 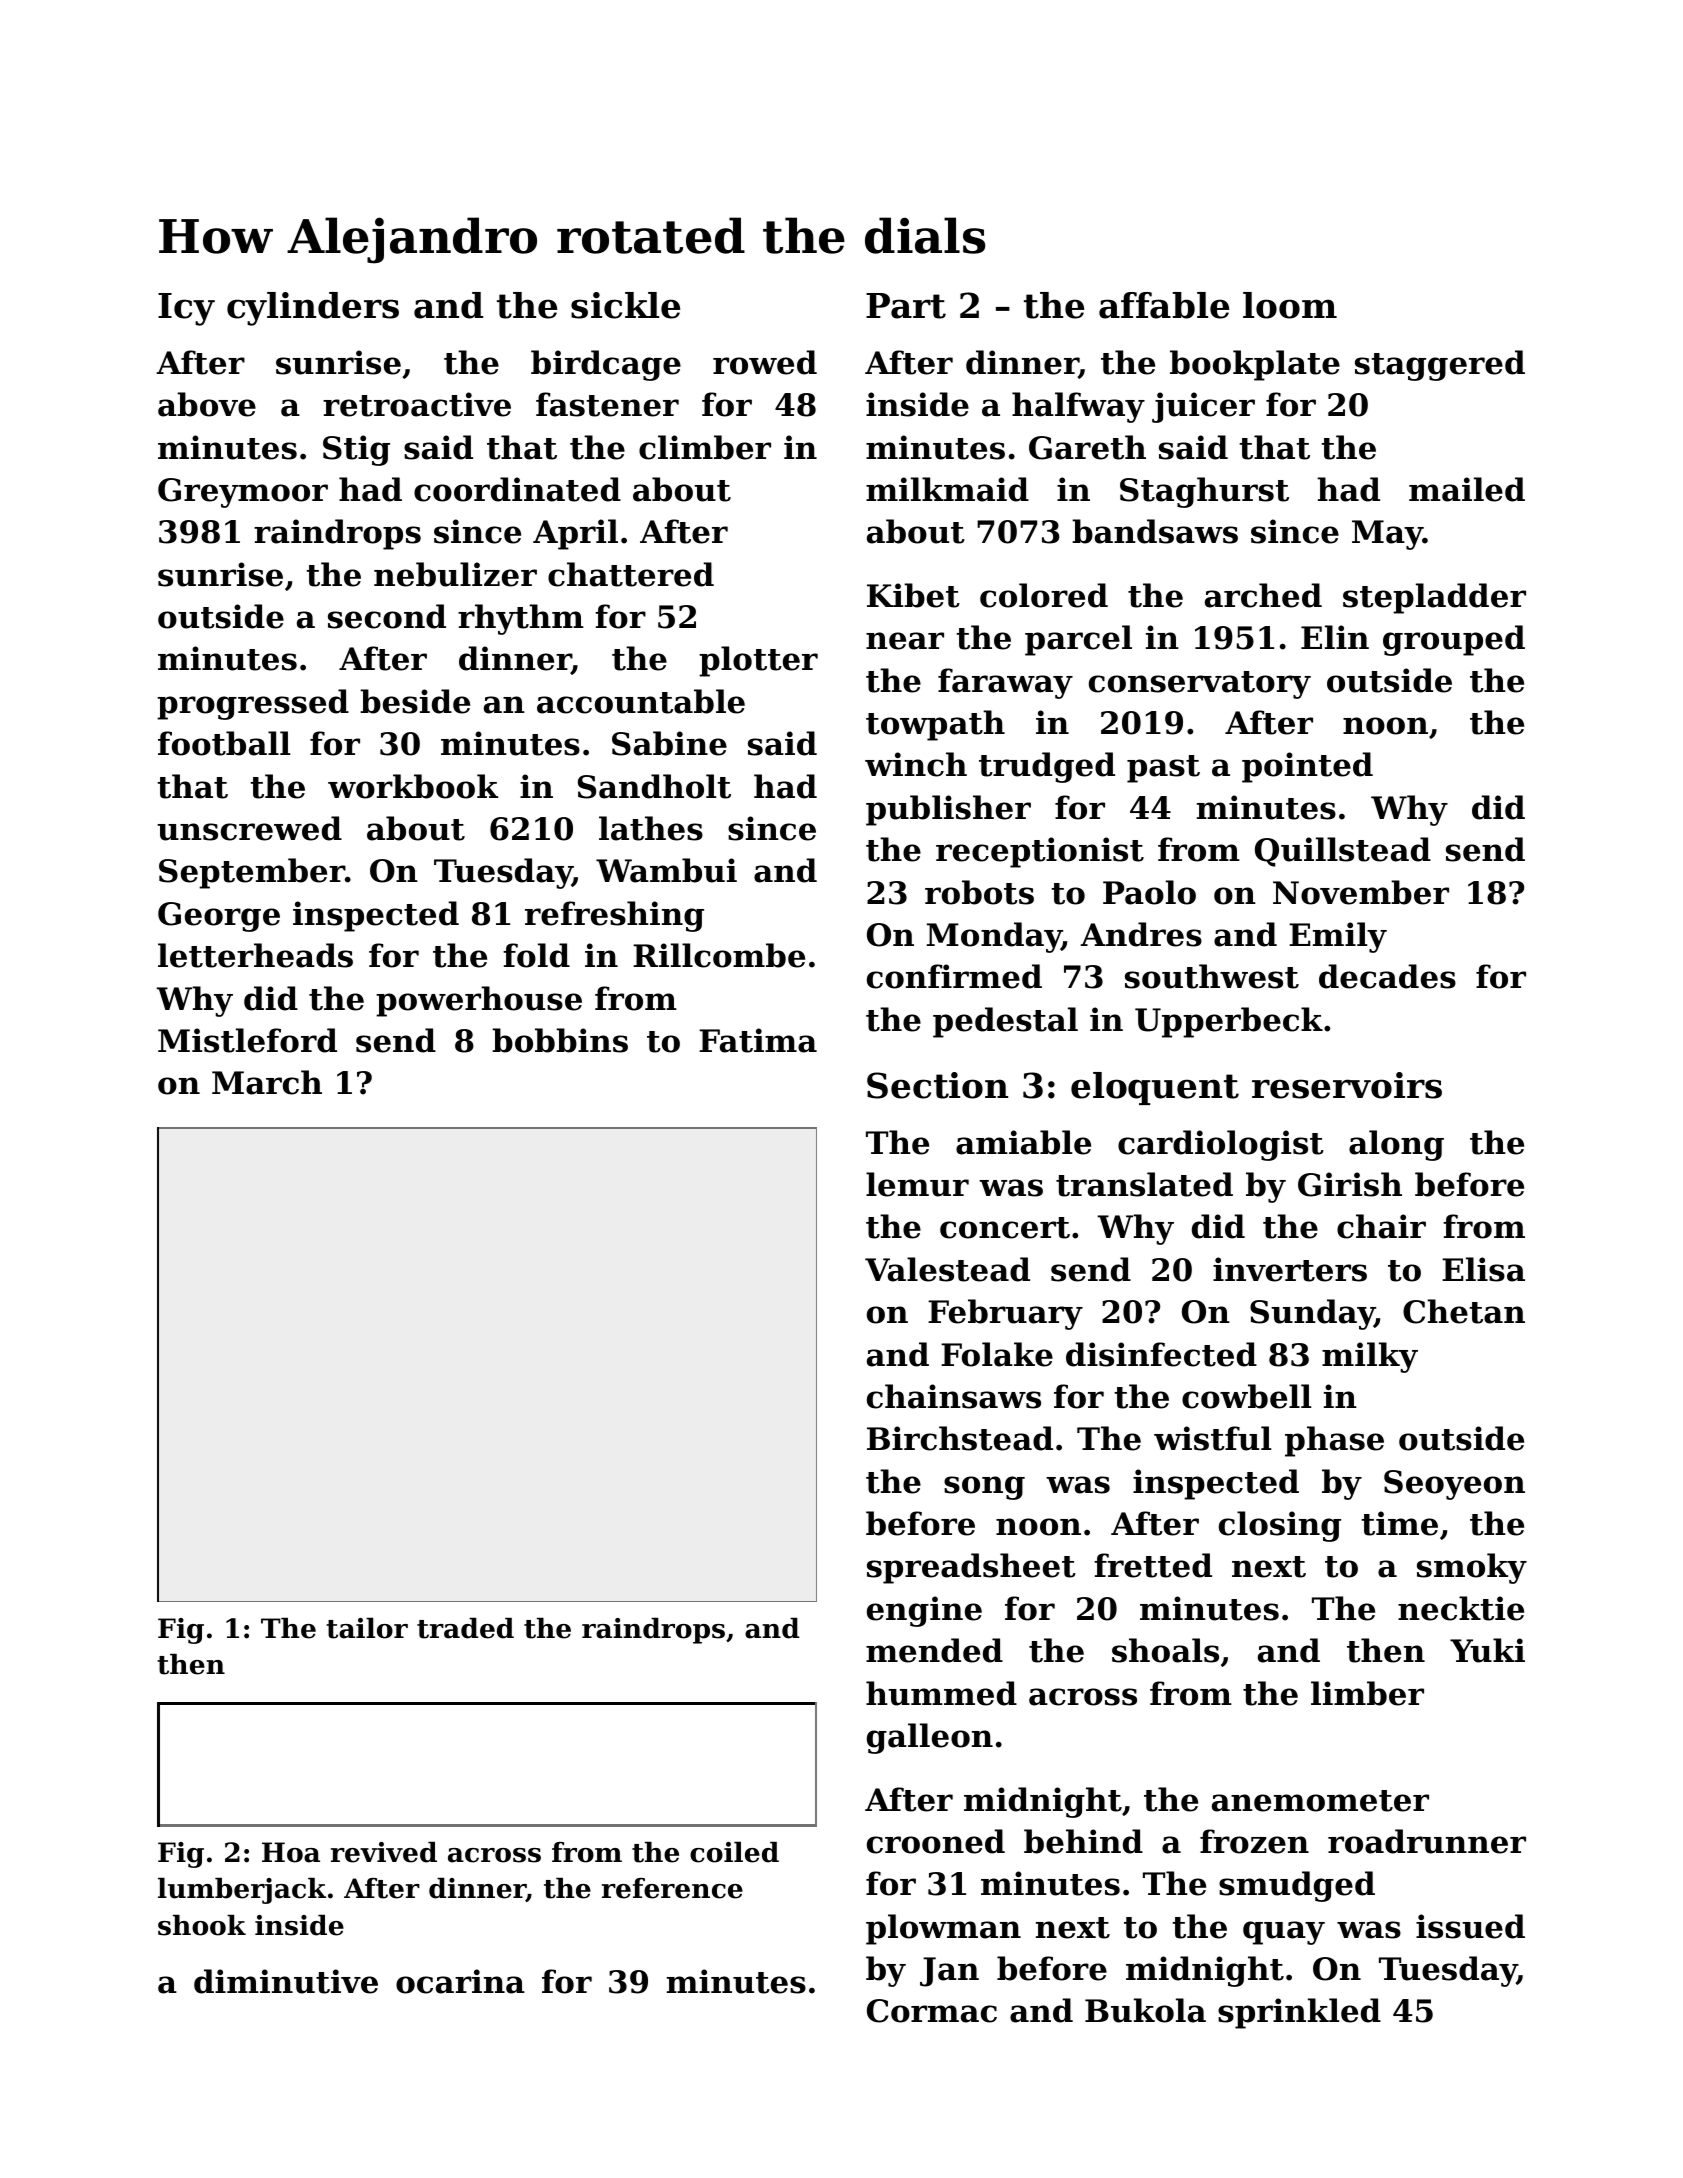 I want to click on Part, so click(x=906, y=306).
